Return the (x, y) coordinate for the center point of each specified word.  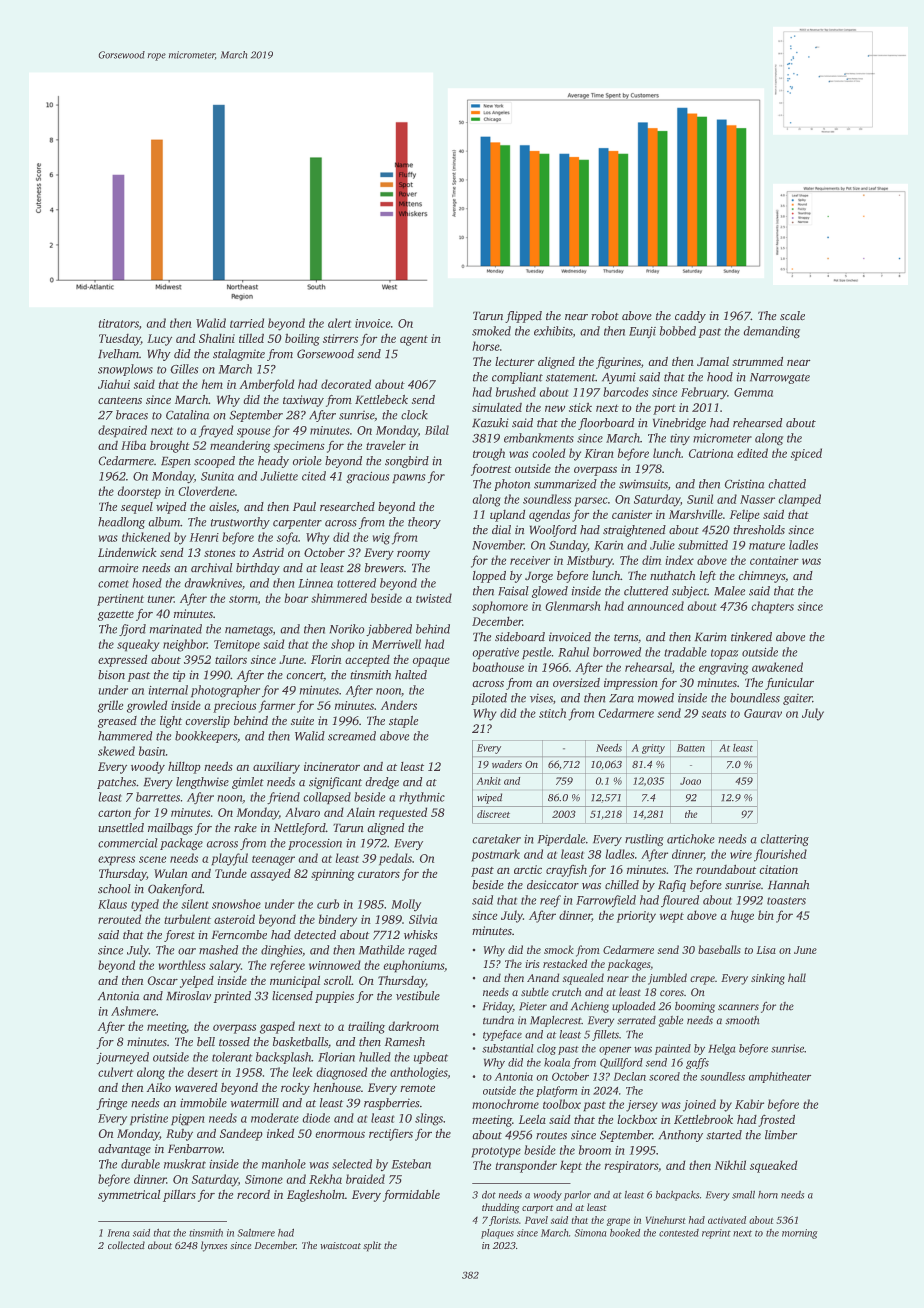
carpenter (297, 524)
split (372, 1246)
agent (414, 340)
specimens (299, 447)
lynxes (214, 1246)
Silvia (423, 919)
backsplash (283, 1058)
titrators (118, 324)
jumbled (667, 979)
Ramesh (404, 1042)
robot (605, 316)
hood (720, 377)
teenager (273, 860)
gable (671, 1021)
